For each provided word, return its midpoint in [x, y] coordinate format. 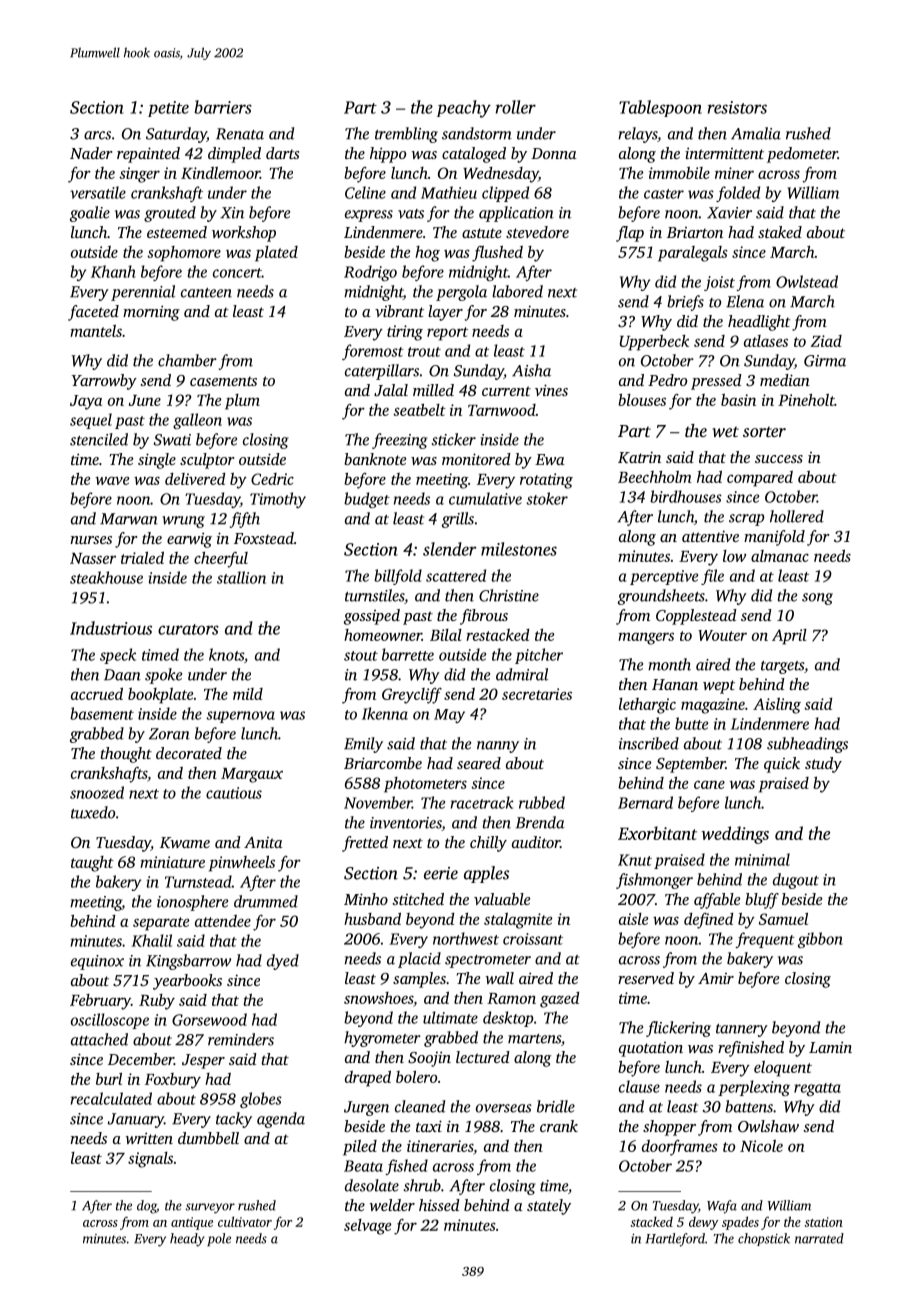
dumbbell [208, 1138]
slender [449, 549]
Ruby [157, 1002]
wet [725, 432]
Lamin [830, 1047]
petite [168, 109]
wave [112, 480]
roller [516, 107]
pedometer [802, 155]
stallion [241, 577]
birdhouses [686, 496]
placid [419, 960]
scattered [456, 575]
